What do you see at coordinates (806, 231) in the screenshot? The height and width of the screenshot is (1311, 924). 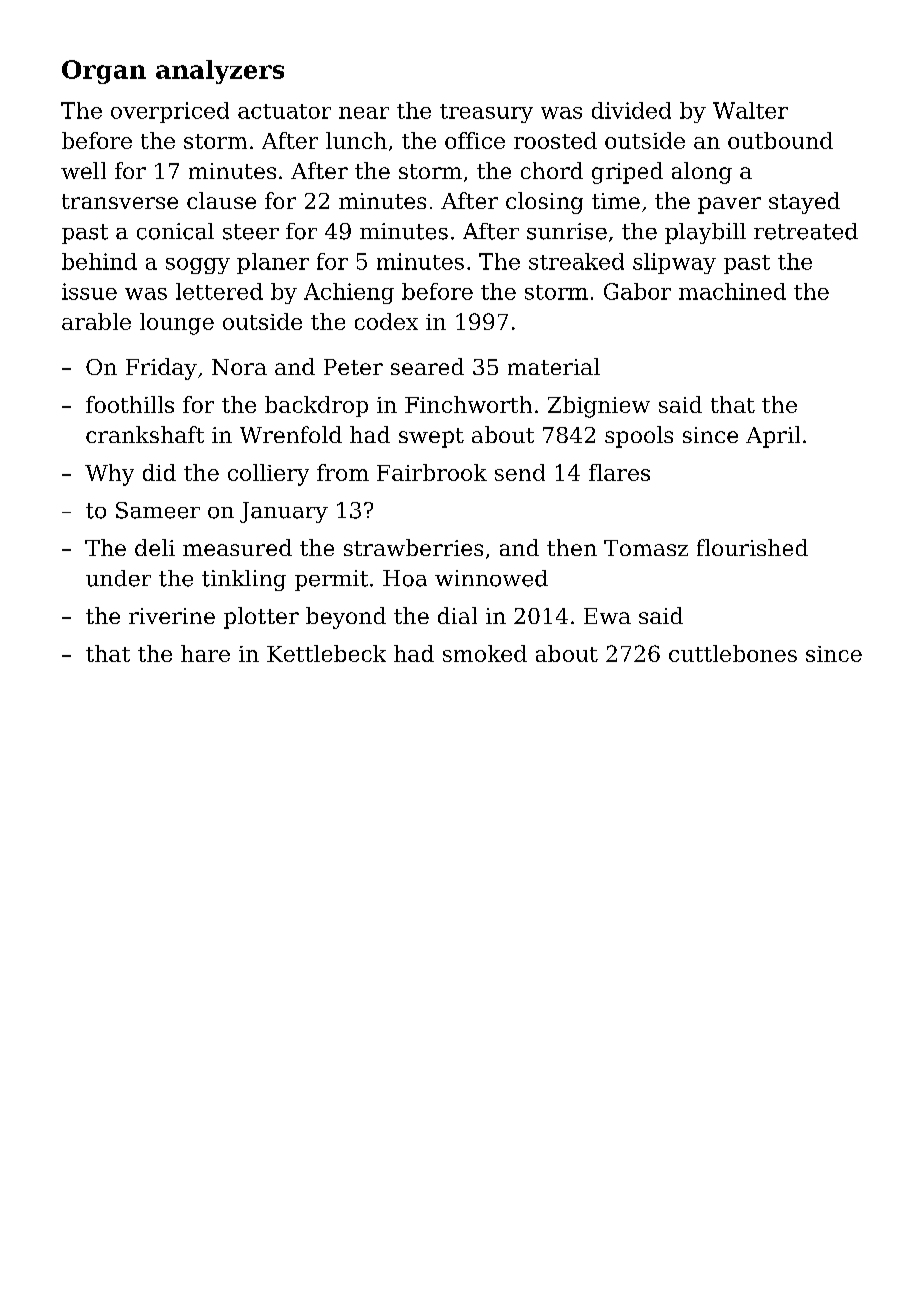 I see `retreated` at bounding box center [806, 231].
